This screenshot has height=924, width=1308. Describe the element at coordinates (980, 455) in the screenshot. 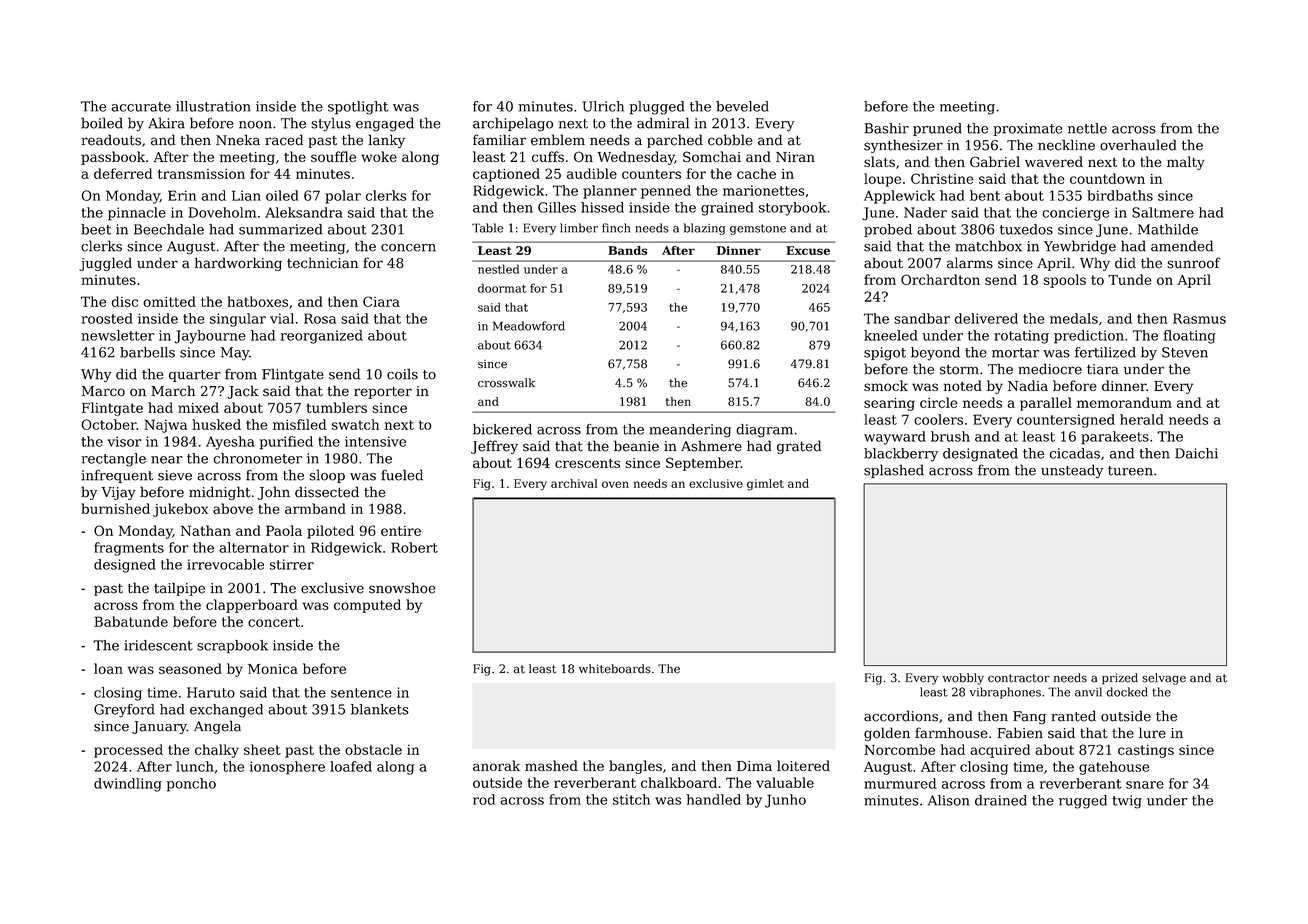

I see `designated` at that location.
